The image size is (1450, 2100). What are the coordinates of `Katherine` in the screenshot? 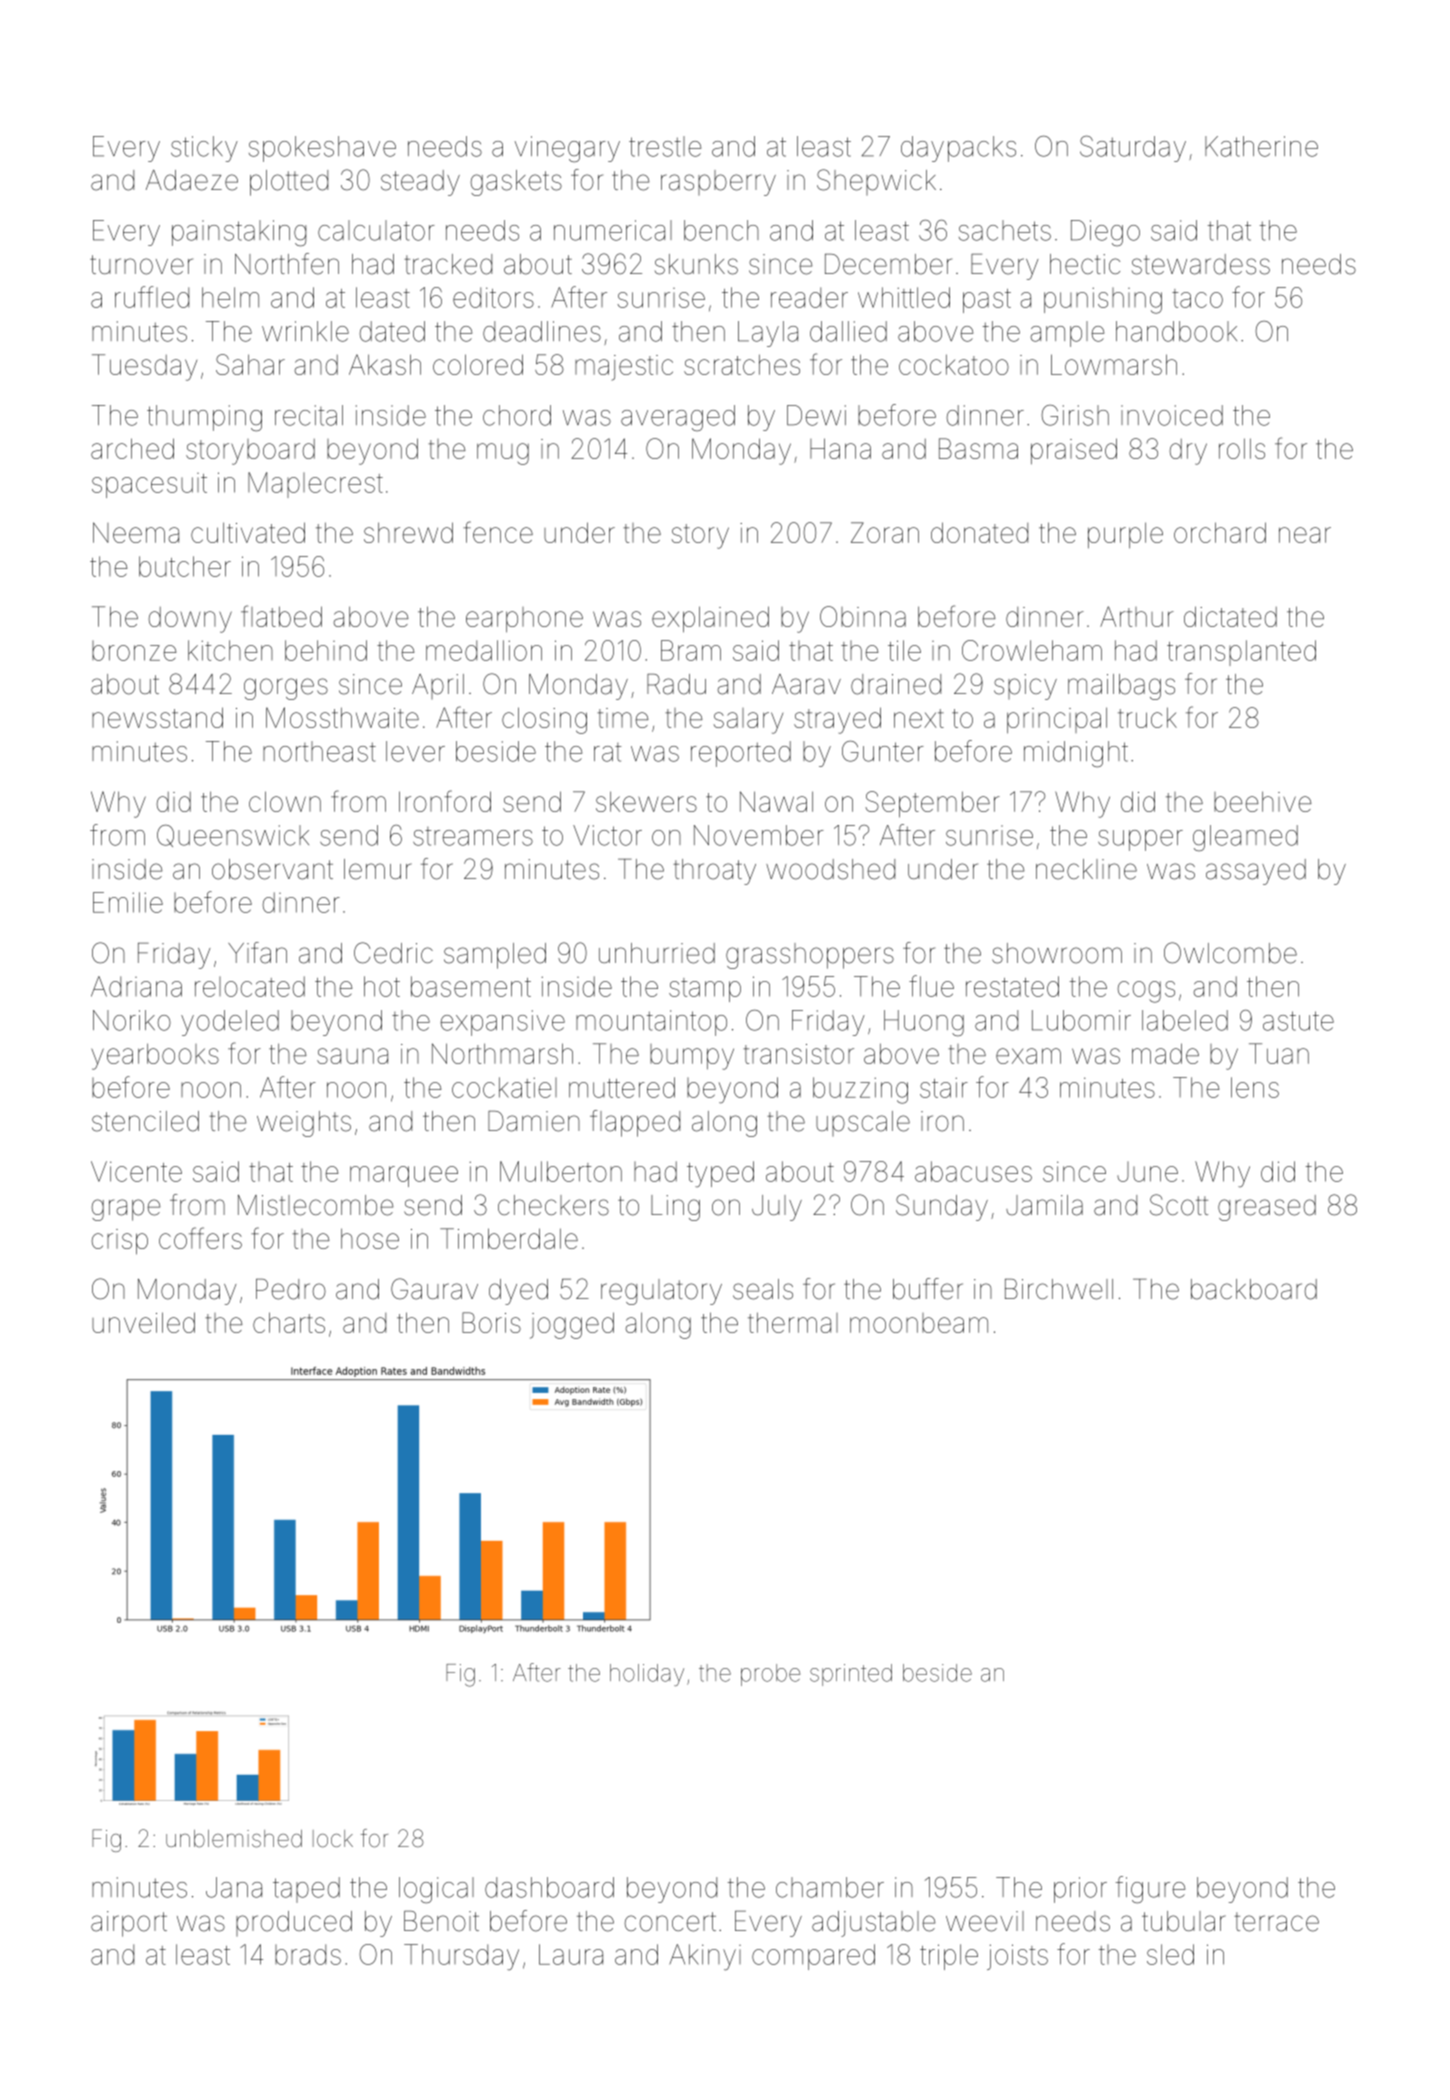 It's located at (1261, 146).
